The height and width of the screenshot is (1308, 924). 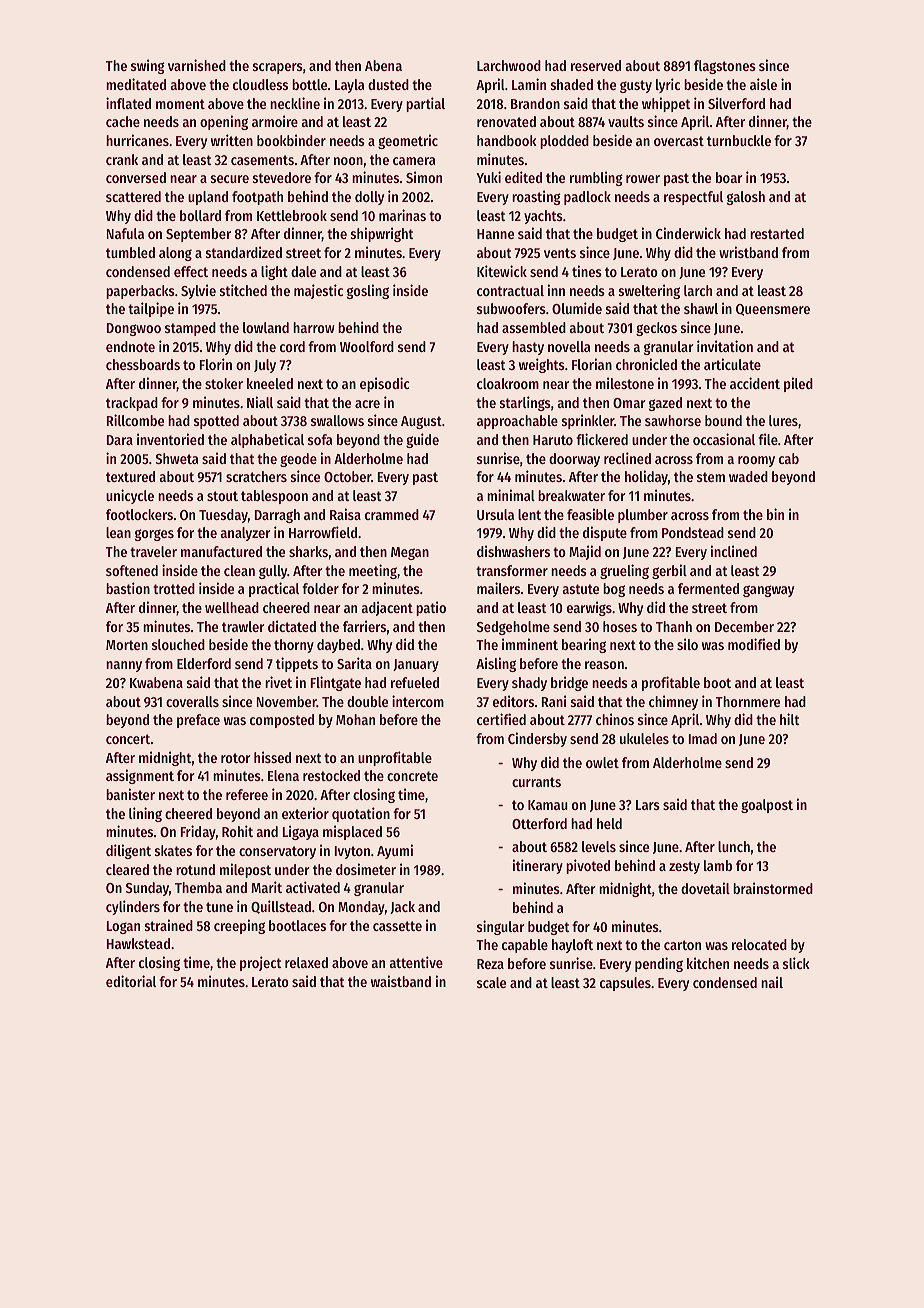 I want to click on gangway, so click(x=768, y=591).
